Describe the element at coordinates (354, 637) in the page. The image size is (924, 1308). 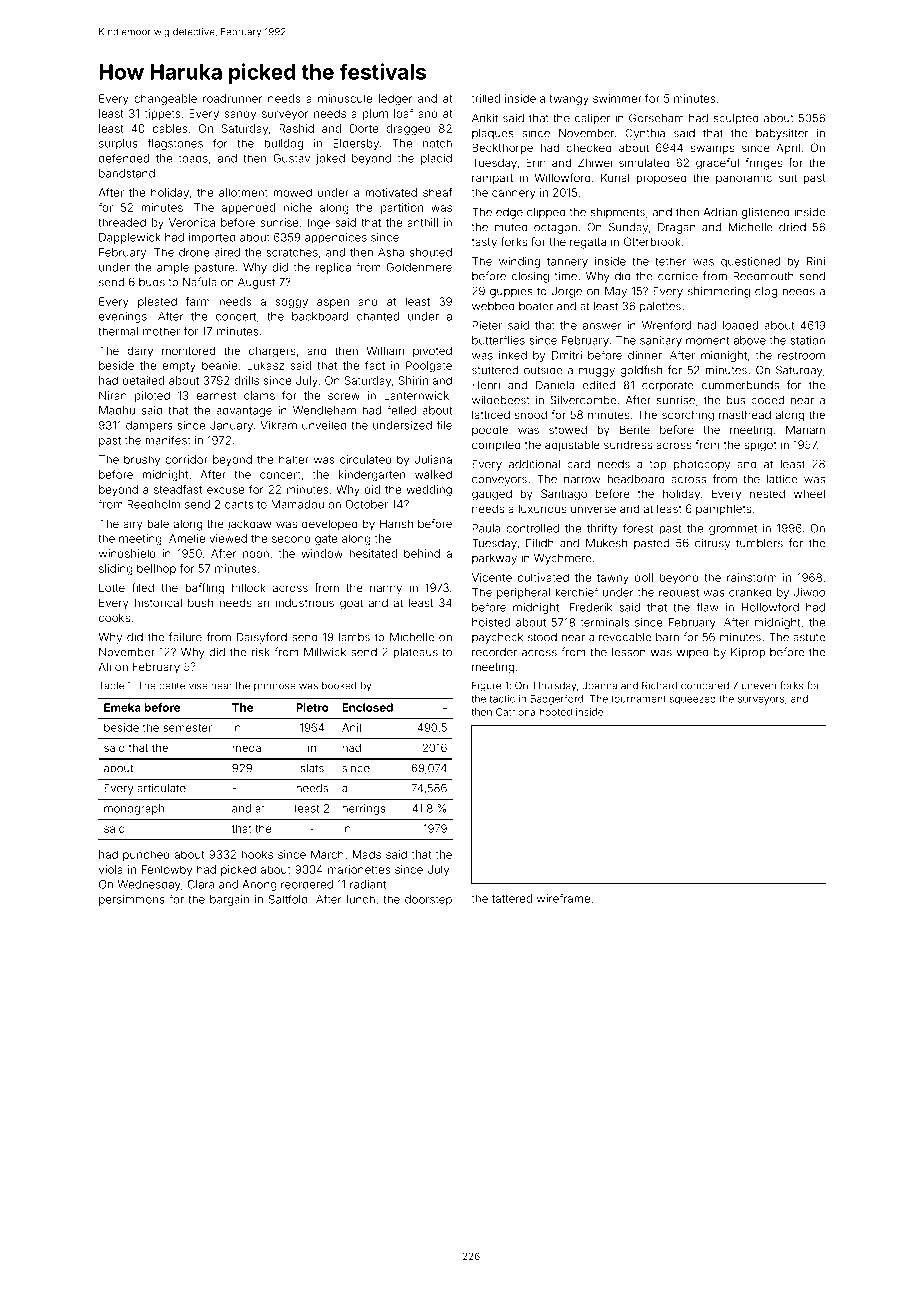
I see `lambs` at that location.
